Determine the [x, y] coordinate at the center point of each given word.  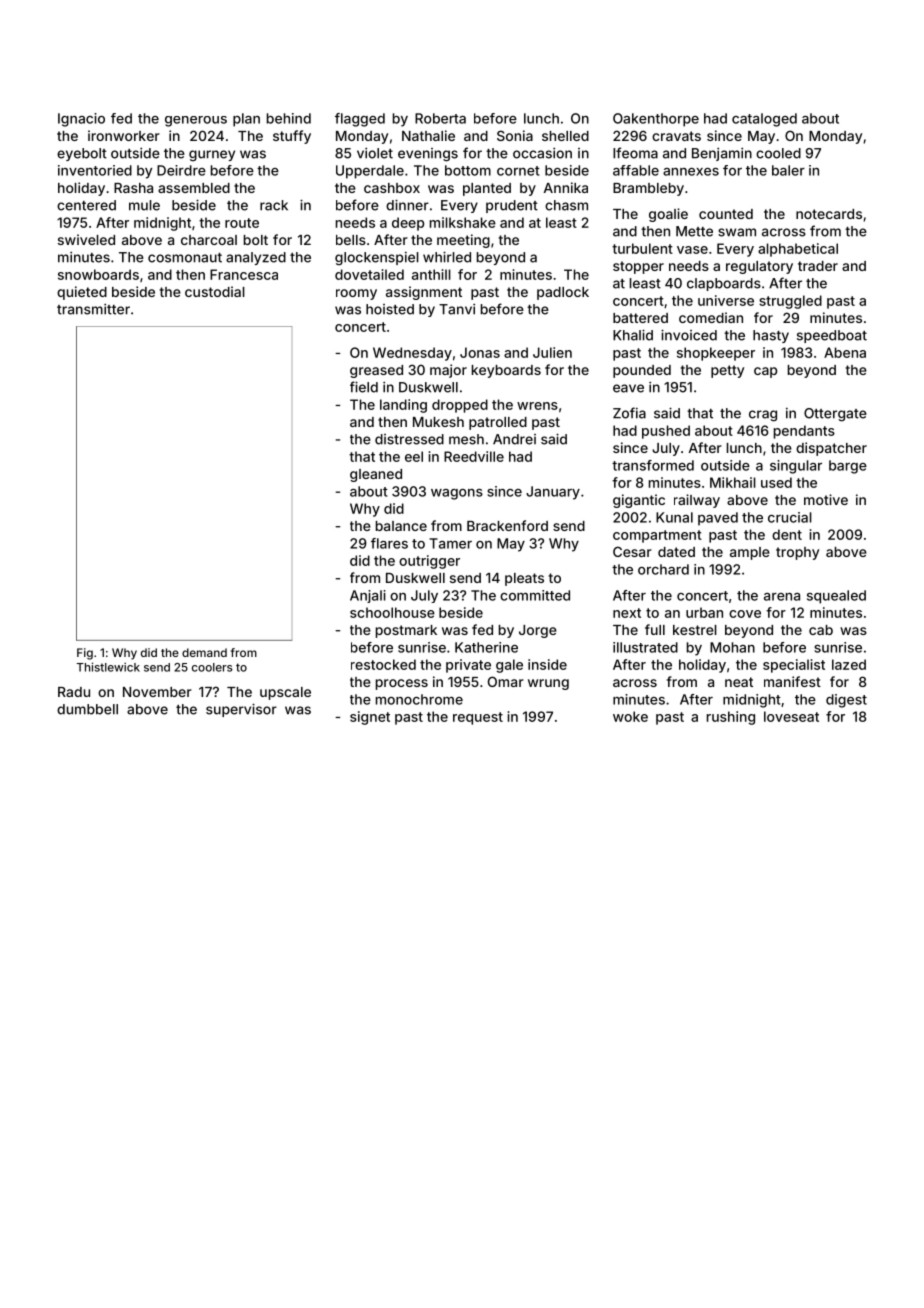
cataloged [764, 120]
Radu [74, 692]
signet [370, 718]
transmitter [93, 309]
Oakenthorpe [656, 120]
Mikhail [733, 482]
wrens [537, 406]
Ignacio [81, 120]
